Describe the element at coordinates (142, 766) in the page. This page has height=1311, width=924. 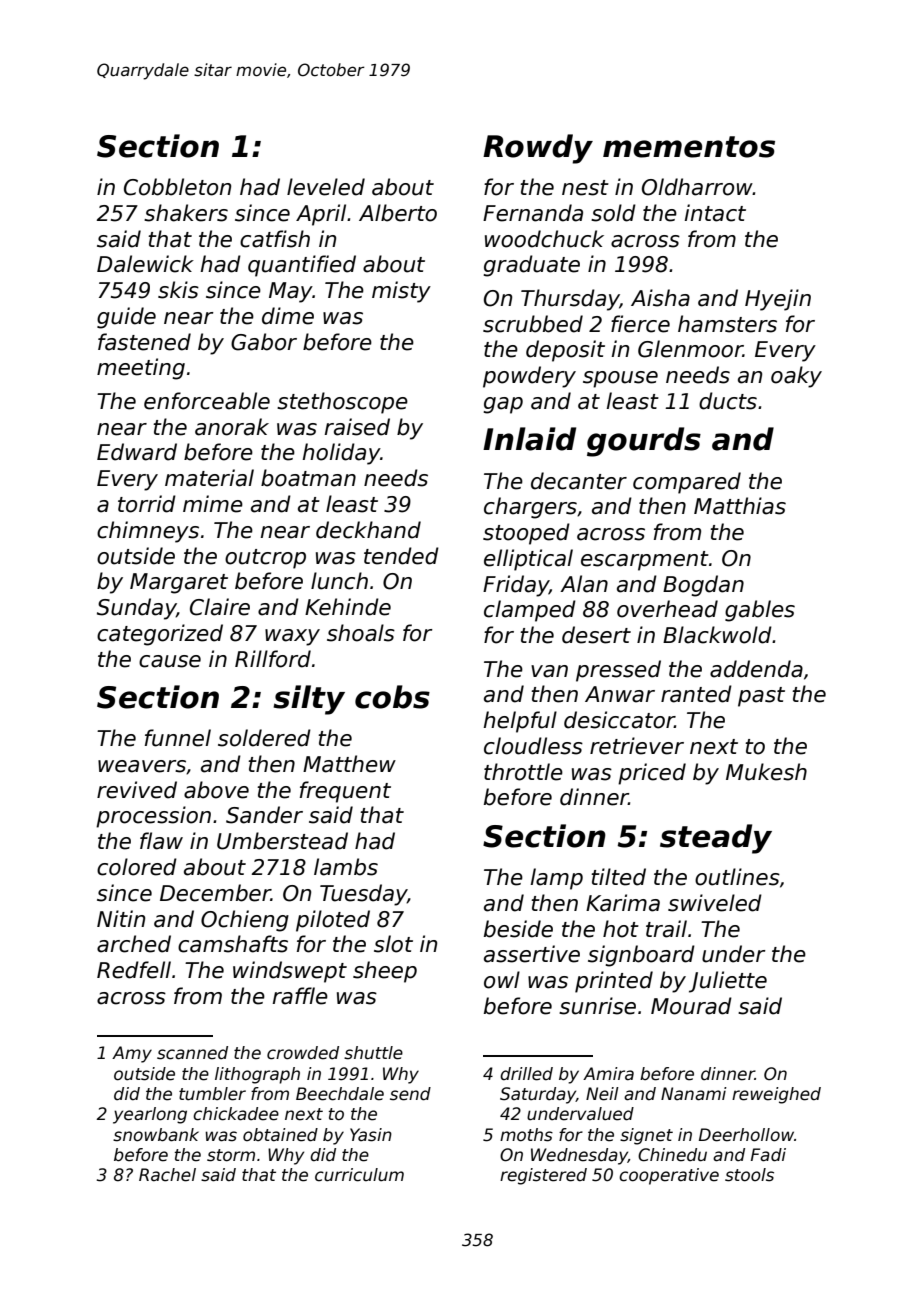
I see `weavers` at that location.
